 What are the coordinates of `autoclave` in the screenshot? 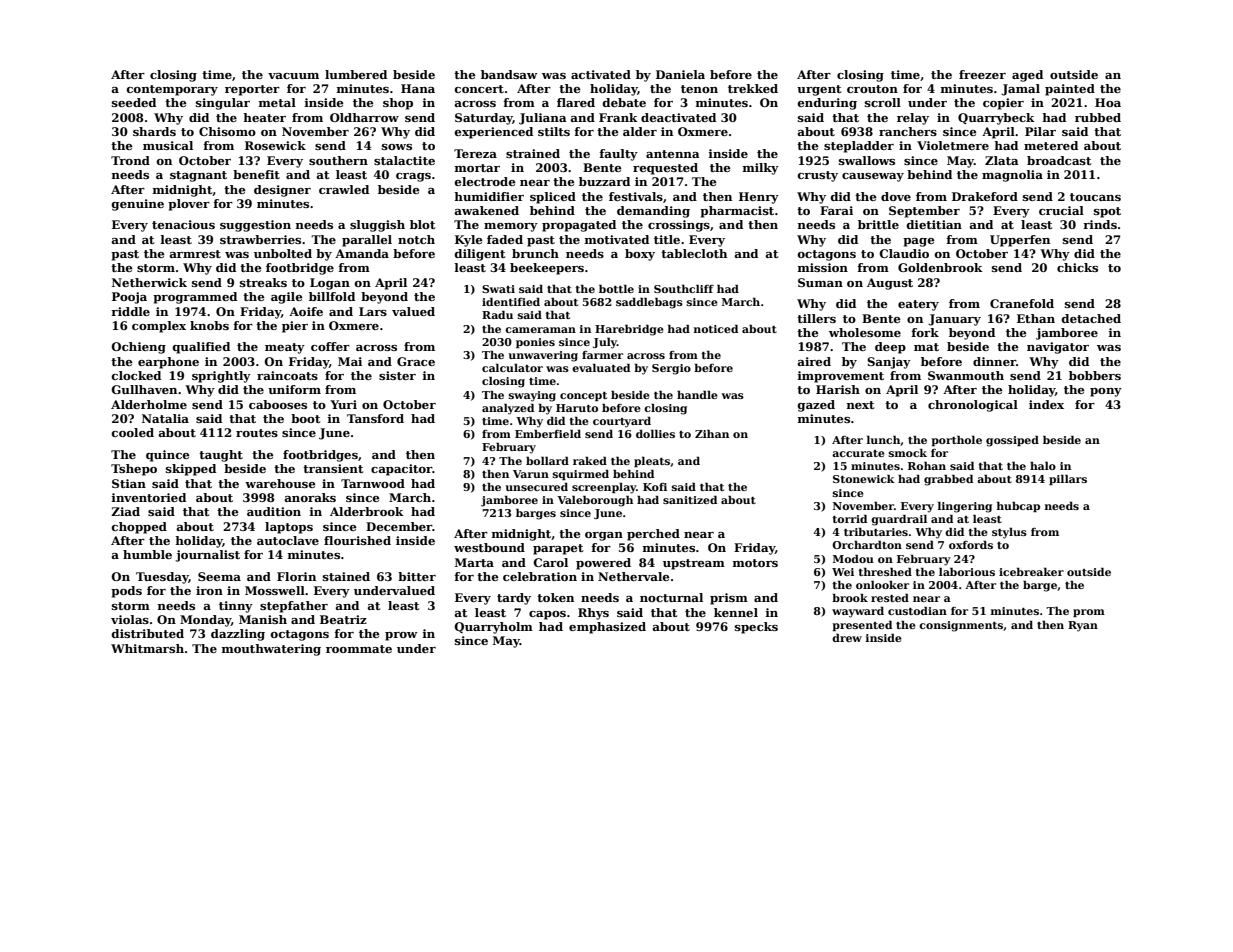 It's located at (288, 540).
